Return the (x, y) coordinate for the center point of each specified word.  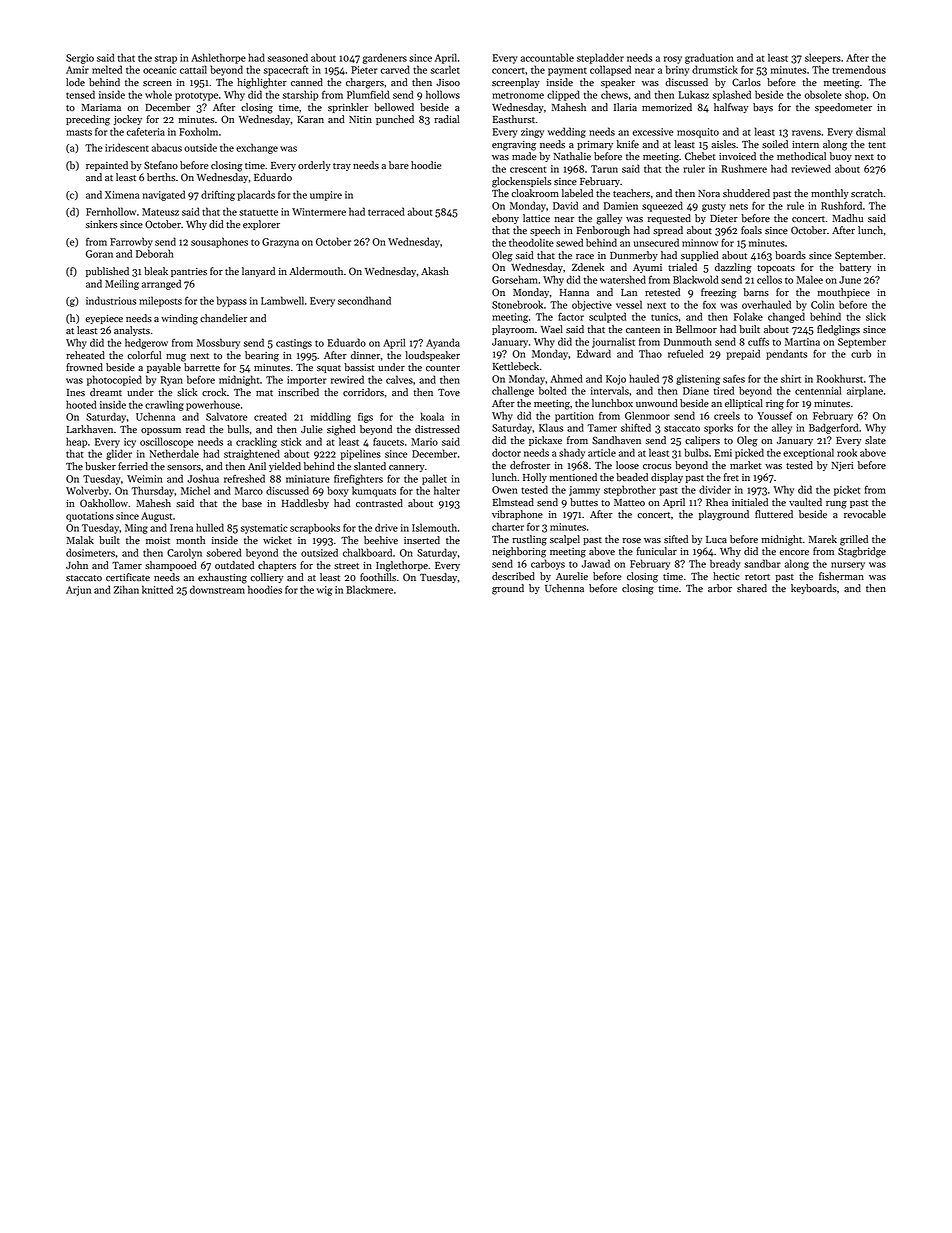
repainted (107, 166)
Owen (505, 490)
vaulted (805, 502)
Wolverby (87, 491)
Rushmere (744, 168)
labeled (577, 193)
